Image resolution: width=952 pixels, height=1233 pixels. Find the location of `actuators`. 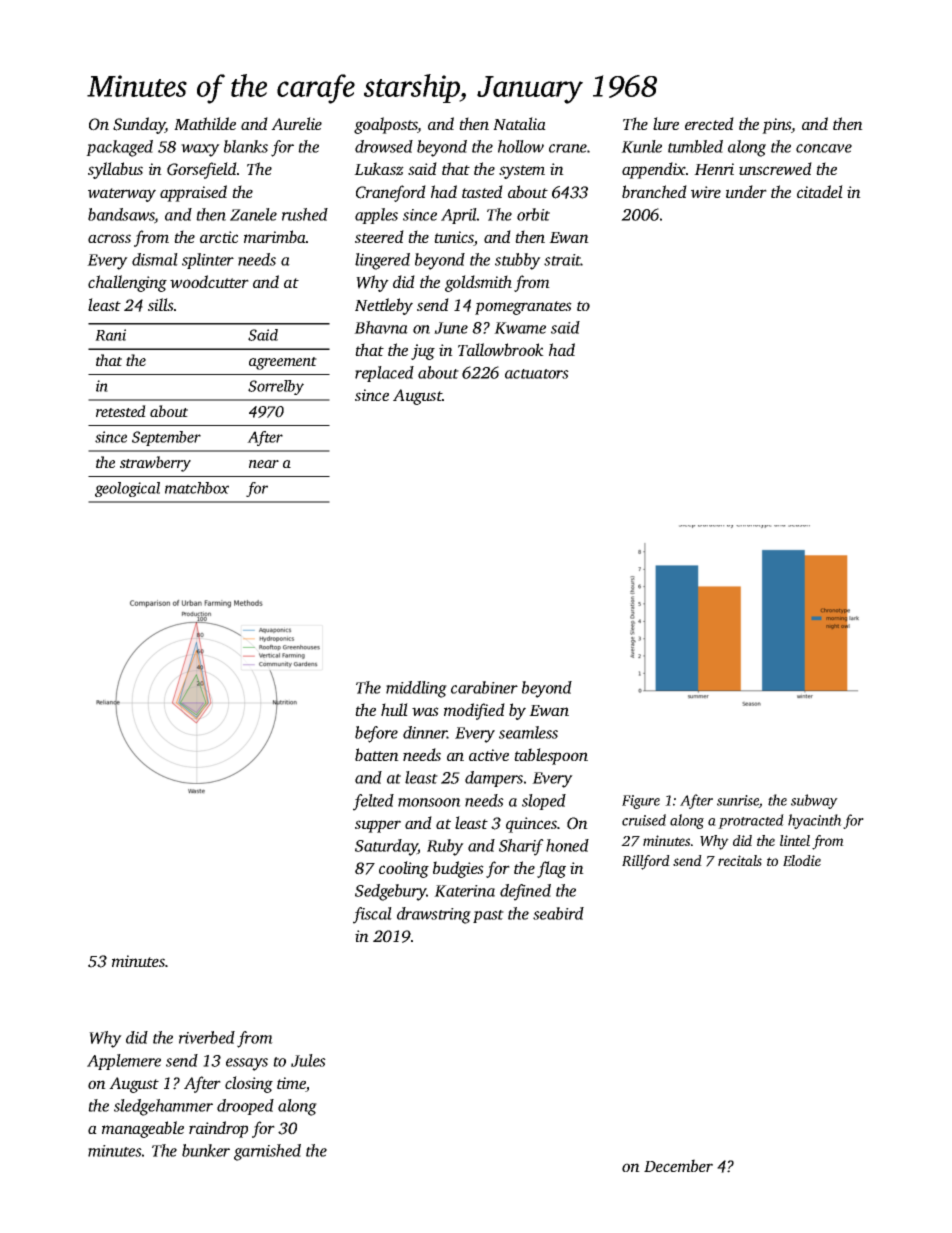

actuators is located at coordinates (537, 374).
